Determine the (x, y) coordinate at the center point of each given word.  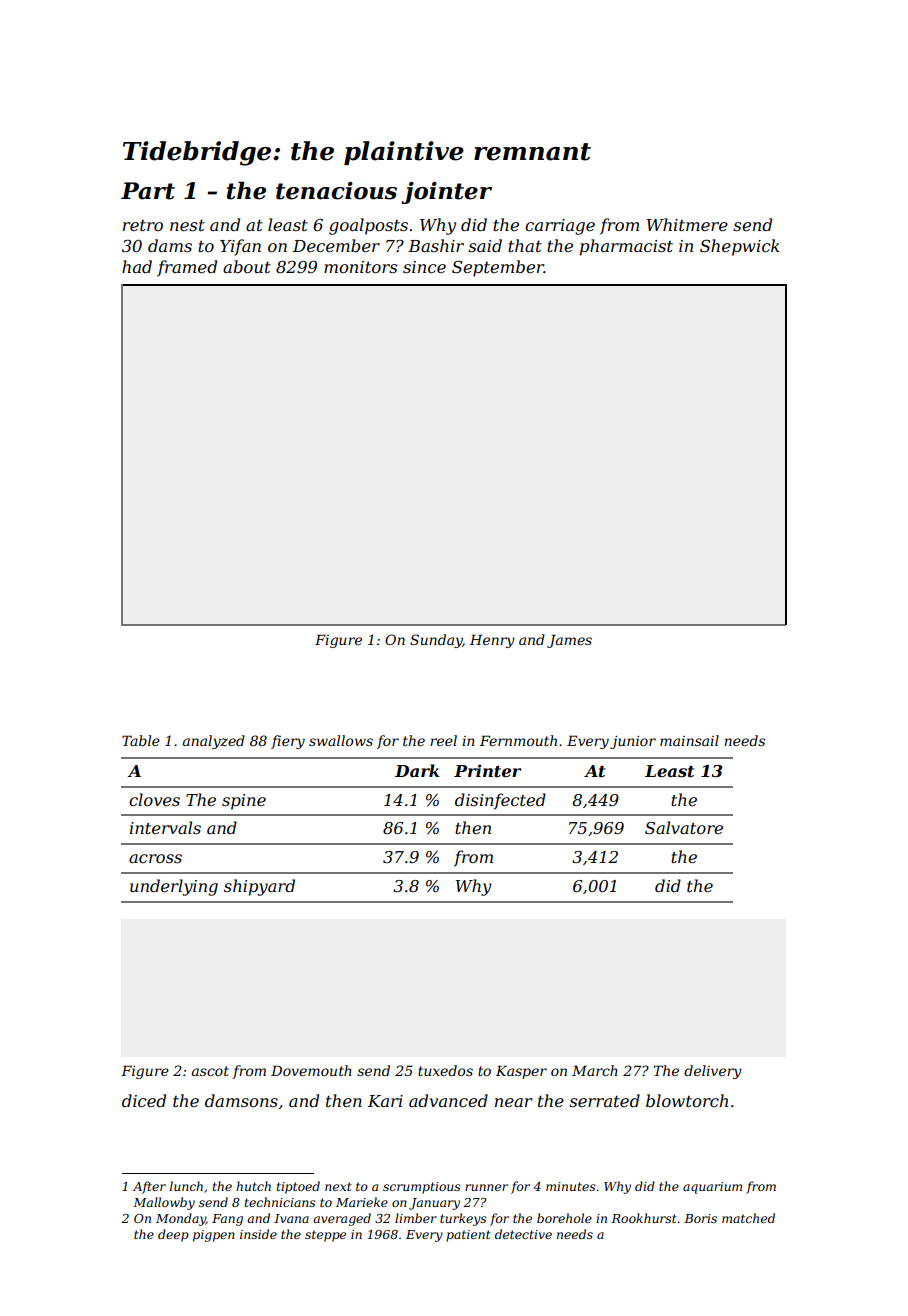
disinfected (500, 801)
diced (144, 1100)
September (498, 268)
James (569, 641)
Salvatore (684, 827)
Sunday (436, 641)
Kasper (521, 1072)
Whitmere (687, 224)
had (137, 266)
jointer (446, 193)
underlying (174, 887)
